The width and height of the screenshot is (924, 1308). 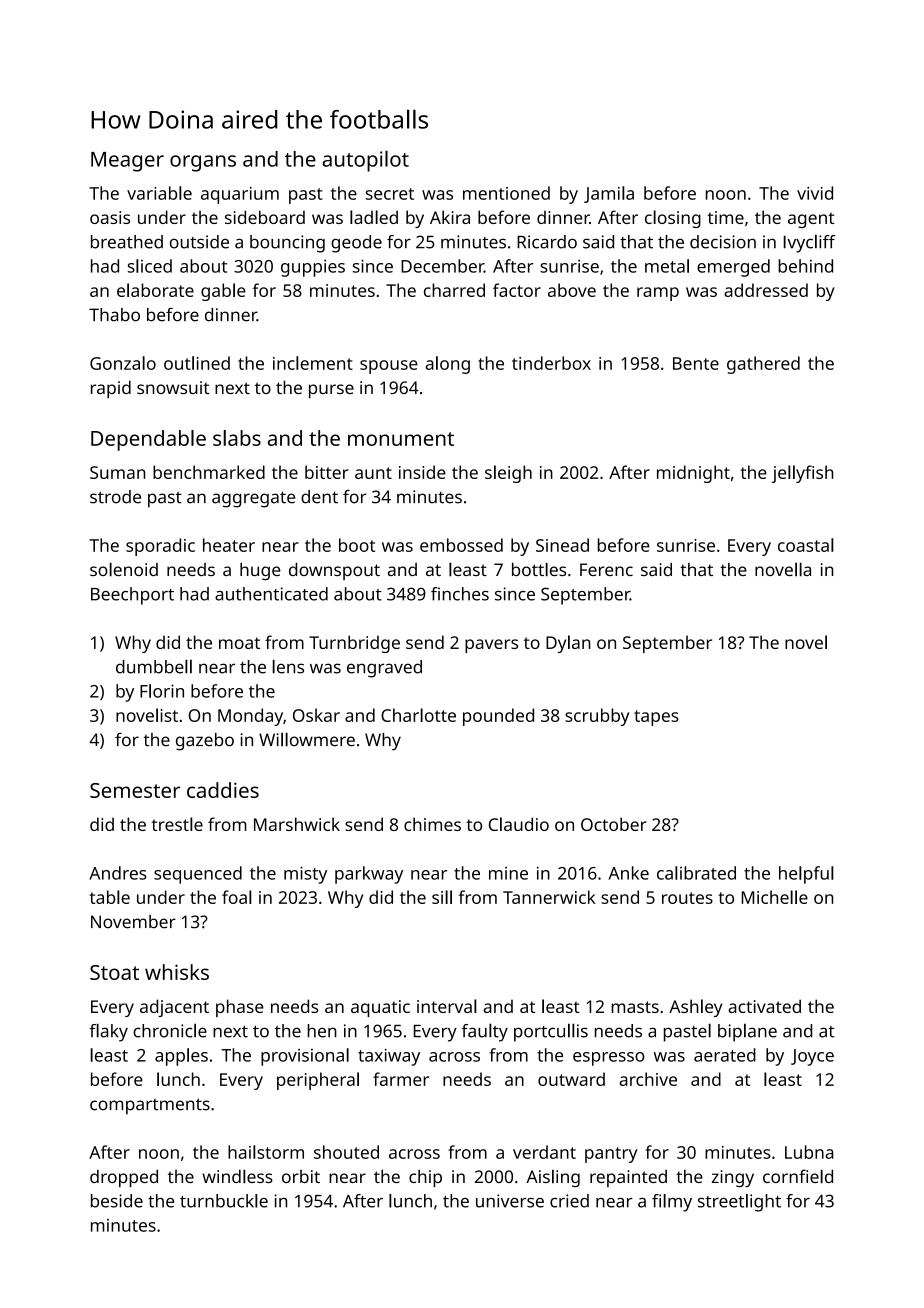 I want to click on rapid, so click(x=111, y=389).
